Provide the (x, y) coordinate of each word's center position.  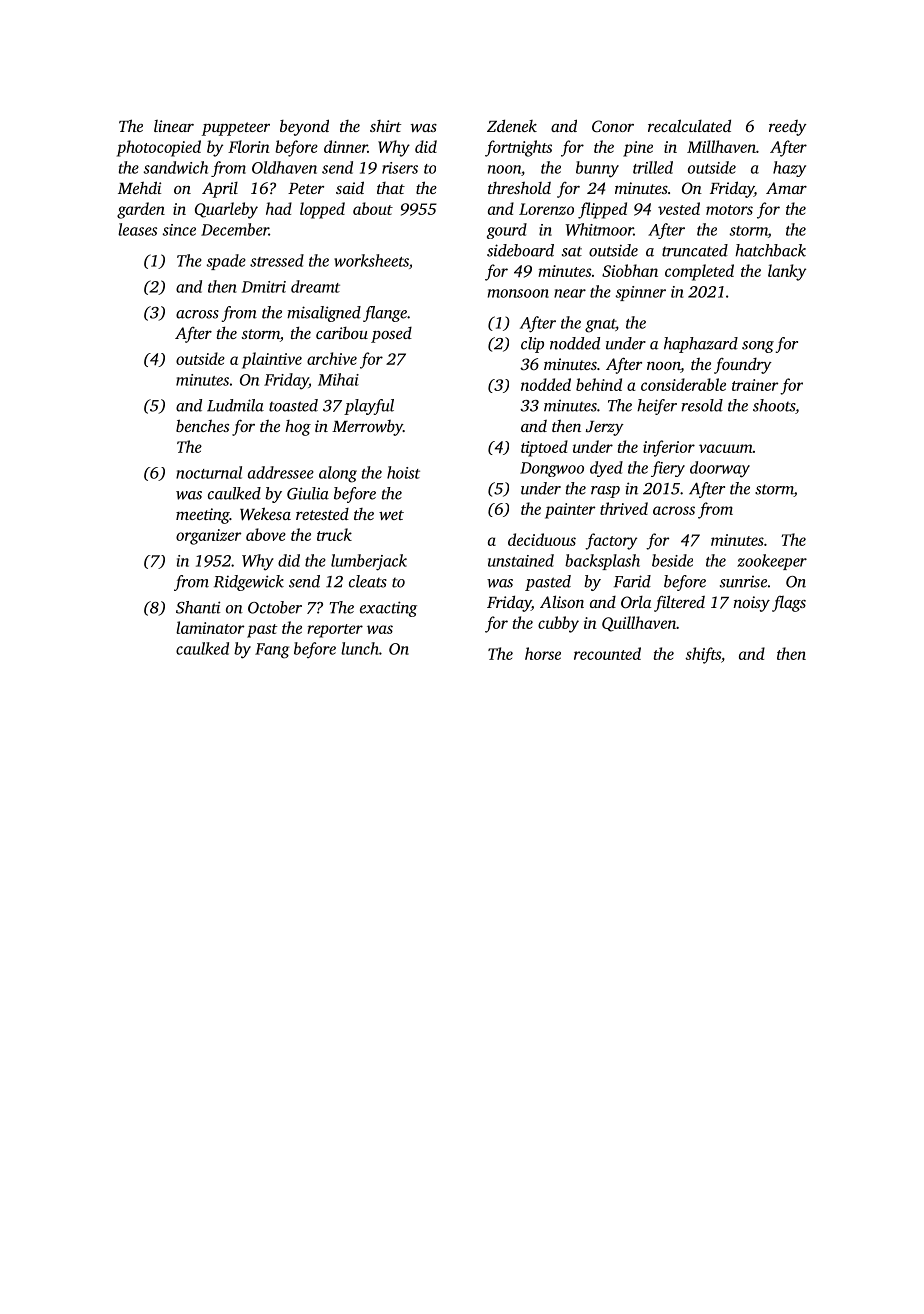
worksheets (371, 260)
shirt (385, 126)
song (758, 347)
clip (532, 345)
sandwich (175, 167)
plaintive (272, 360)
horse (543, 653)
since (179, 230)
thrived (624, 508)
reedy (788, 128)
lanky (787, 272)
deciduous (542, 539)
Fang (272, 651)
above (266, 534)
